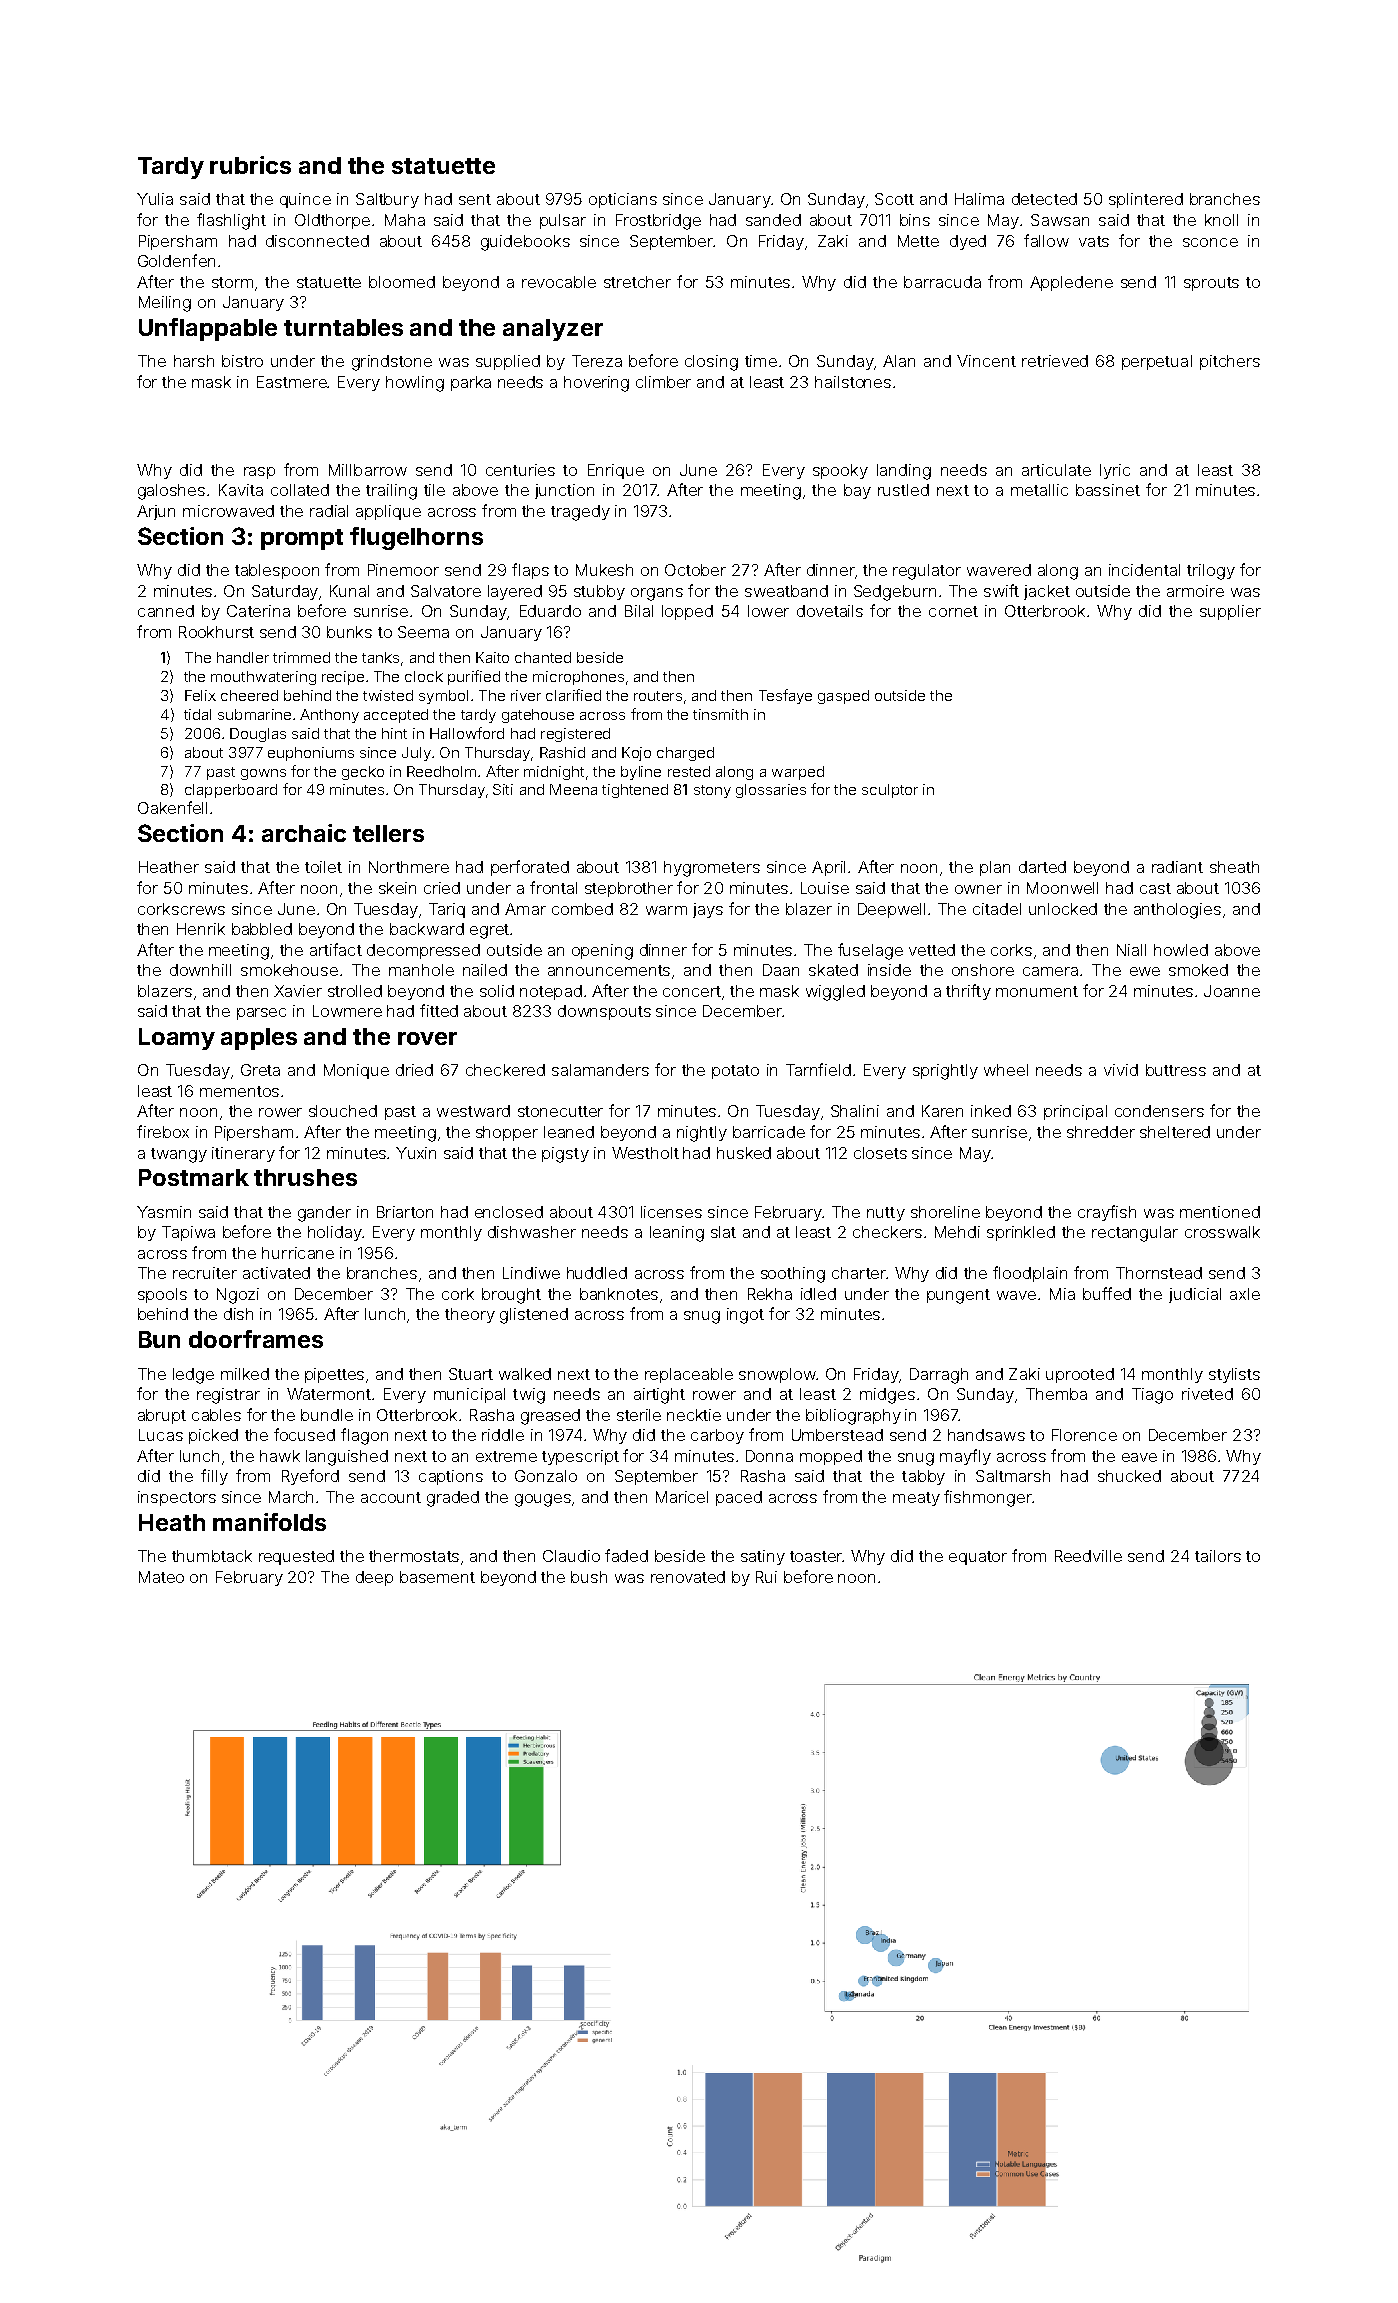 The height and width of the screenshot is (2303, 1398). What do you see at coordinates (602, 952) in the screenshot?
I see `opening` at bounding box center [602, 952].
